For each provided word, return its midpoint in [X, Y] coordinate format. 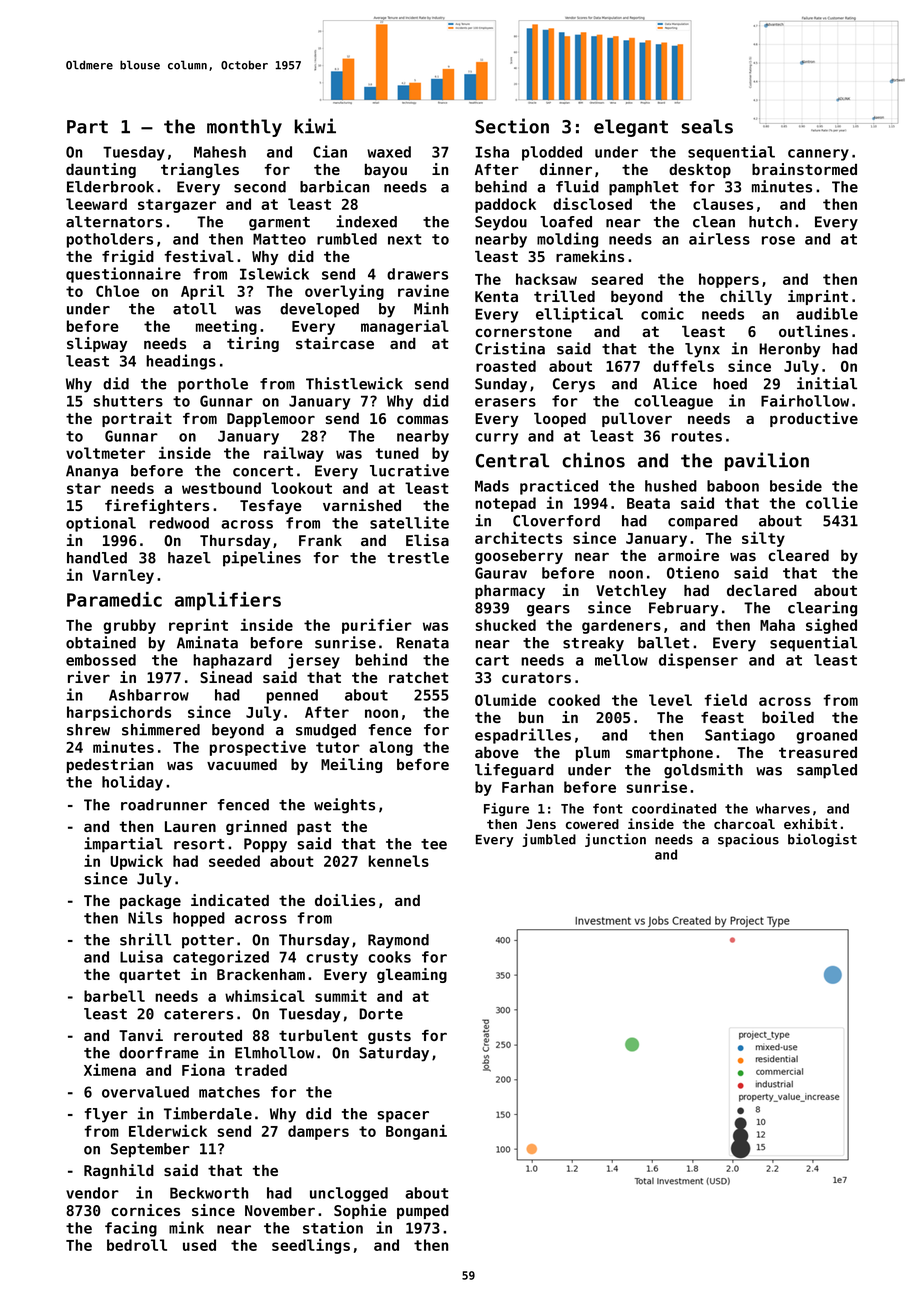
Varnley [123, 576]
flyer [106, 1115]
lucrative [409, 470]
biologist [822, 840]
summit [341, 995]
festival [199, 256]
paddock [505, 205]
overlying [344, 292]
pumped [423, 1212]
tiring [253, 344]
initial [827, 383]
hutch [770, 222]
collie [832, 502]
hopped [199, 919]
